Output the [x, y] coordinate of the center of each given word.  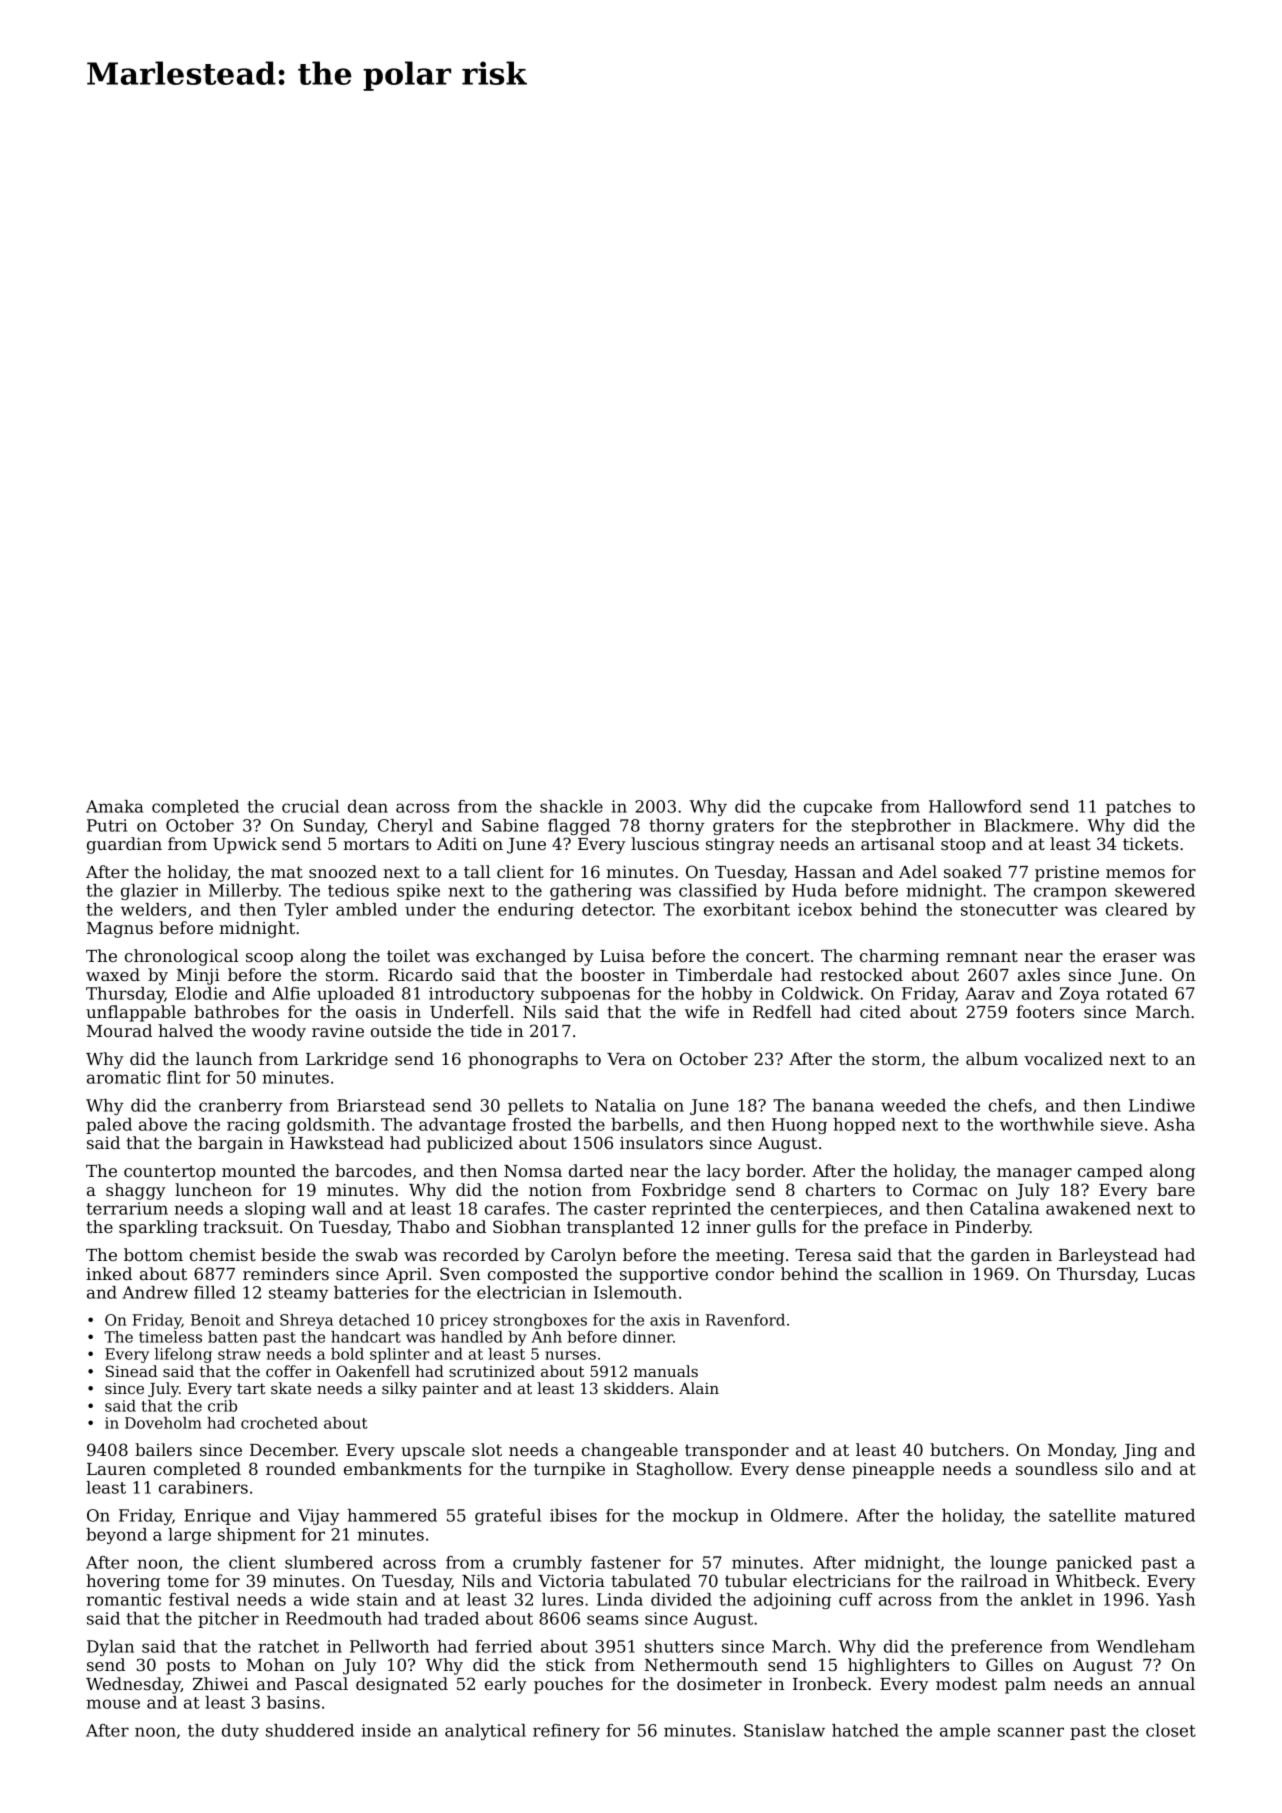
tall [477, 871]
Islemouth [635, 1292]
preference [996, 1648]
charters [840, 1189]
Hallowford [975, 806]
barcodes [373, 1170]
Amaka [114, 806]
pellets [535, 1107]
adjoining [792, 1601]
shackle [571, 806]
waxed [113, 974]
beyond [116, 1536]
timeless [170, 1337]
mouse [113, 1704]
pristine [1067, 874]
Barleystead [1108, 1256]
